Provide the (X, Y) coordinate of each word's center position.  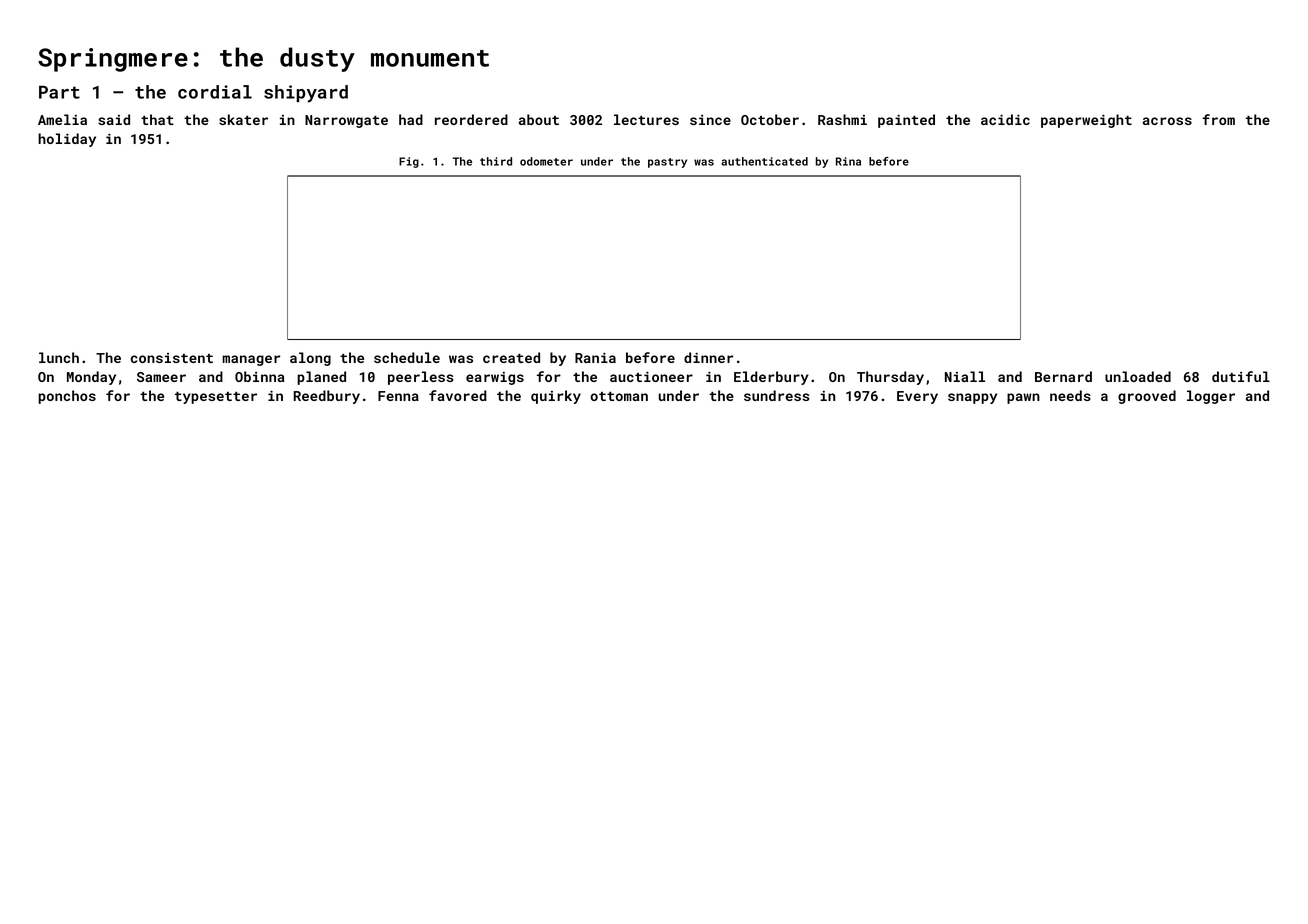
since (710, 120)
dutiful (1241, 376)
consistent (172, 358)
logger (1211, 397)
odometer (546, 161)
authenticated (764, 161)
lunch (59, 357)
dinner (708, 357)
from (1218, 119)
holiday (67, 140)
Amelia (62, 119)
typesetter (216, 398)
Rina (848, 161)
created (511, 357)
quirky (556, 397)
